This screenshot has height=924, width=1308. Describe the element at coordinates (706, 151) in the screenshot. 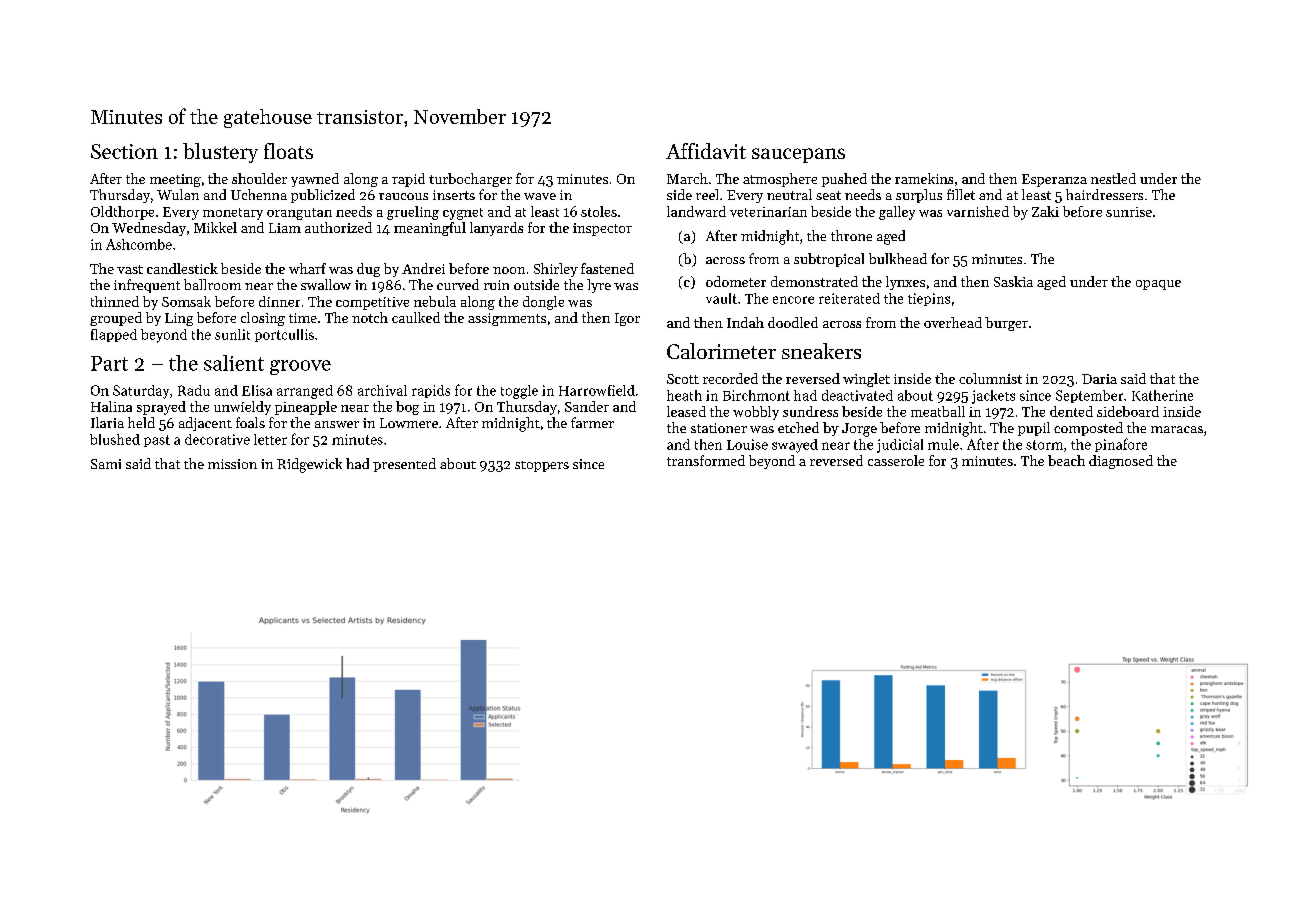

I see `Affidavit` at that location.
